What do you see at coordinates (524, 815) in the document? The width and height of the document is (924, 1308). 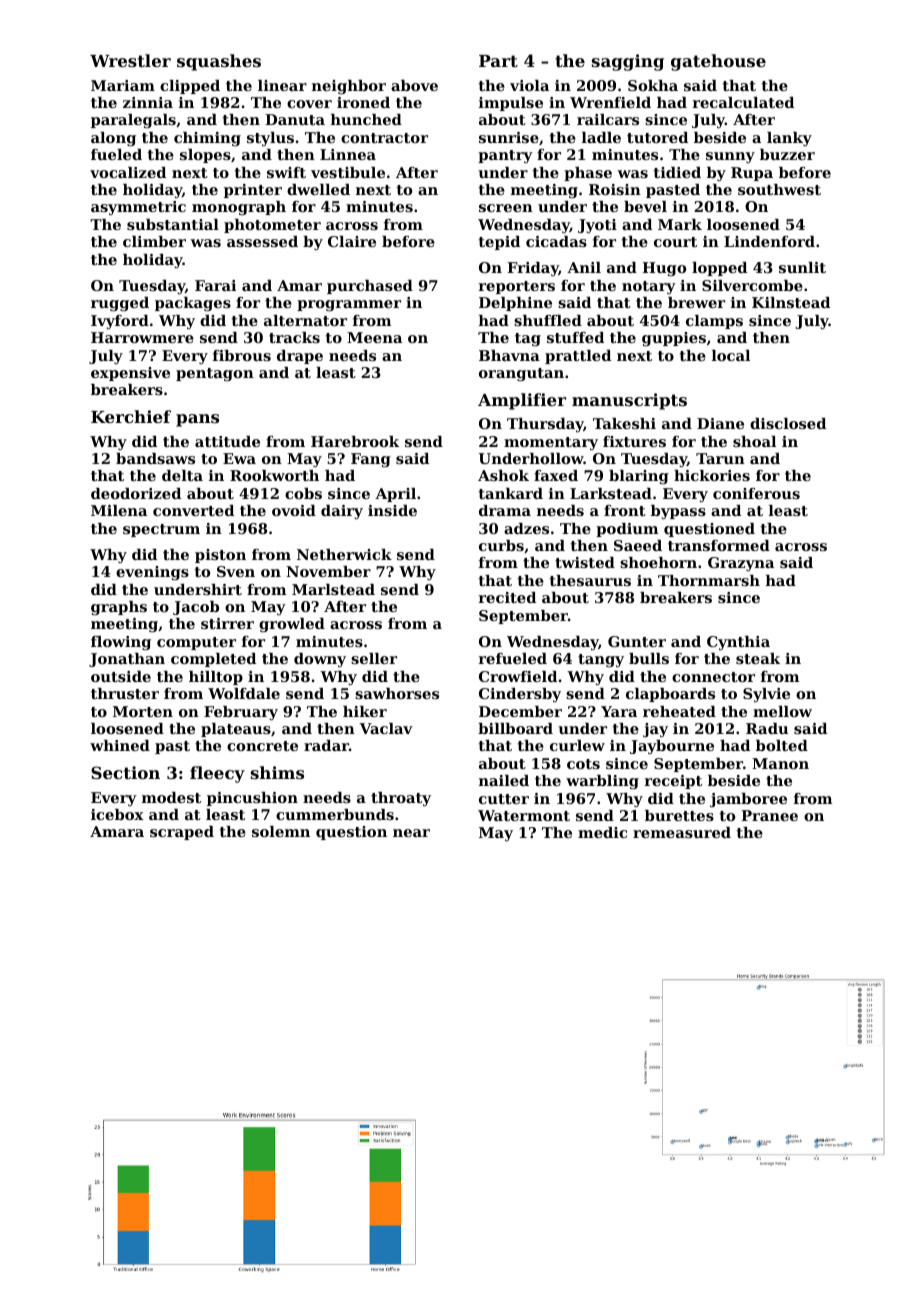 I see `Watermont` at bounding box center [524, 815].
